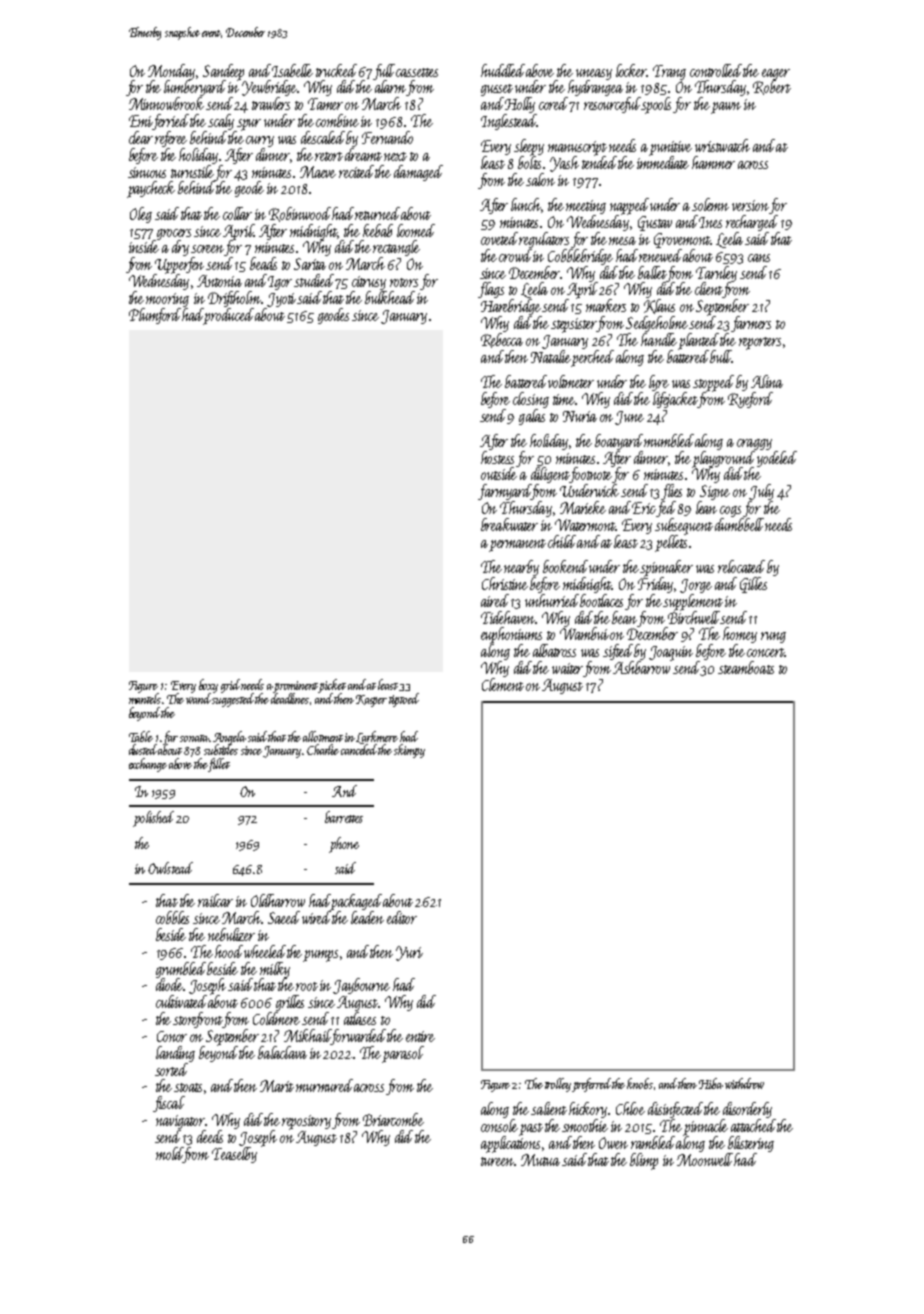 The width and height of the image is (924, 1314). Describe the element at coordinates (409, 953) in the image. I see `Yuri` at that location.
